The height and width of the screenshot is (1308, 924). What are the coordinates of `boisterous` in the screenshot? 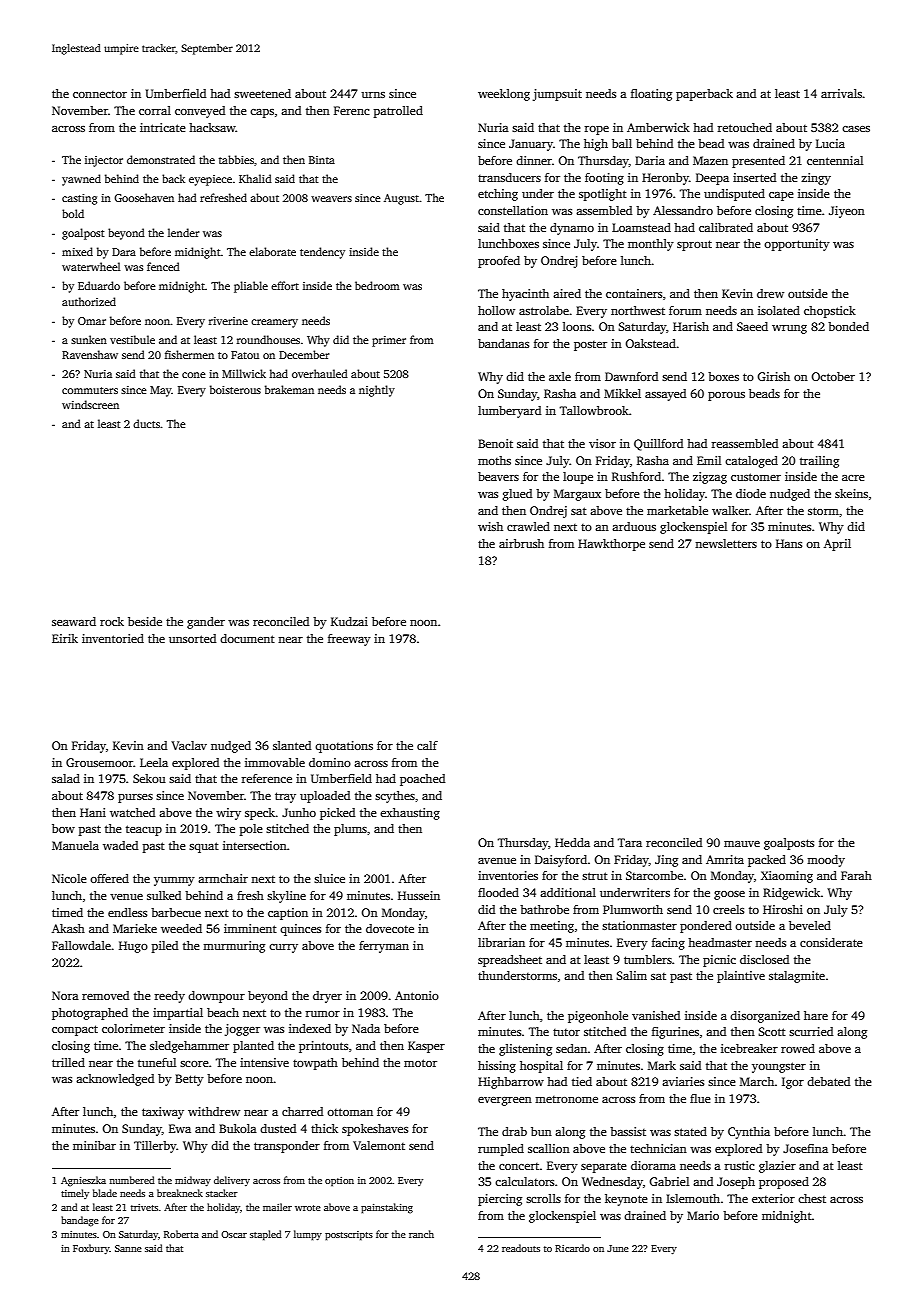 It's located at (235, 389).
